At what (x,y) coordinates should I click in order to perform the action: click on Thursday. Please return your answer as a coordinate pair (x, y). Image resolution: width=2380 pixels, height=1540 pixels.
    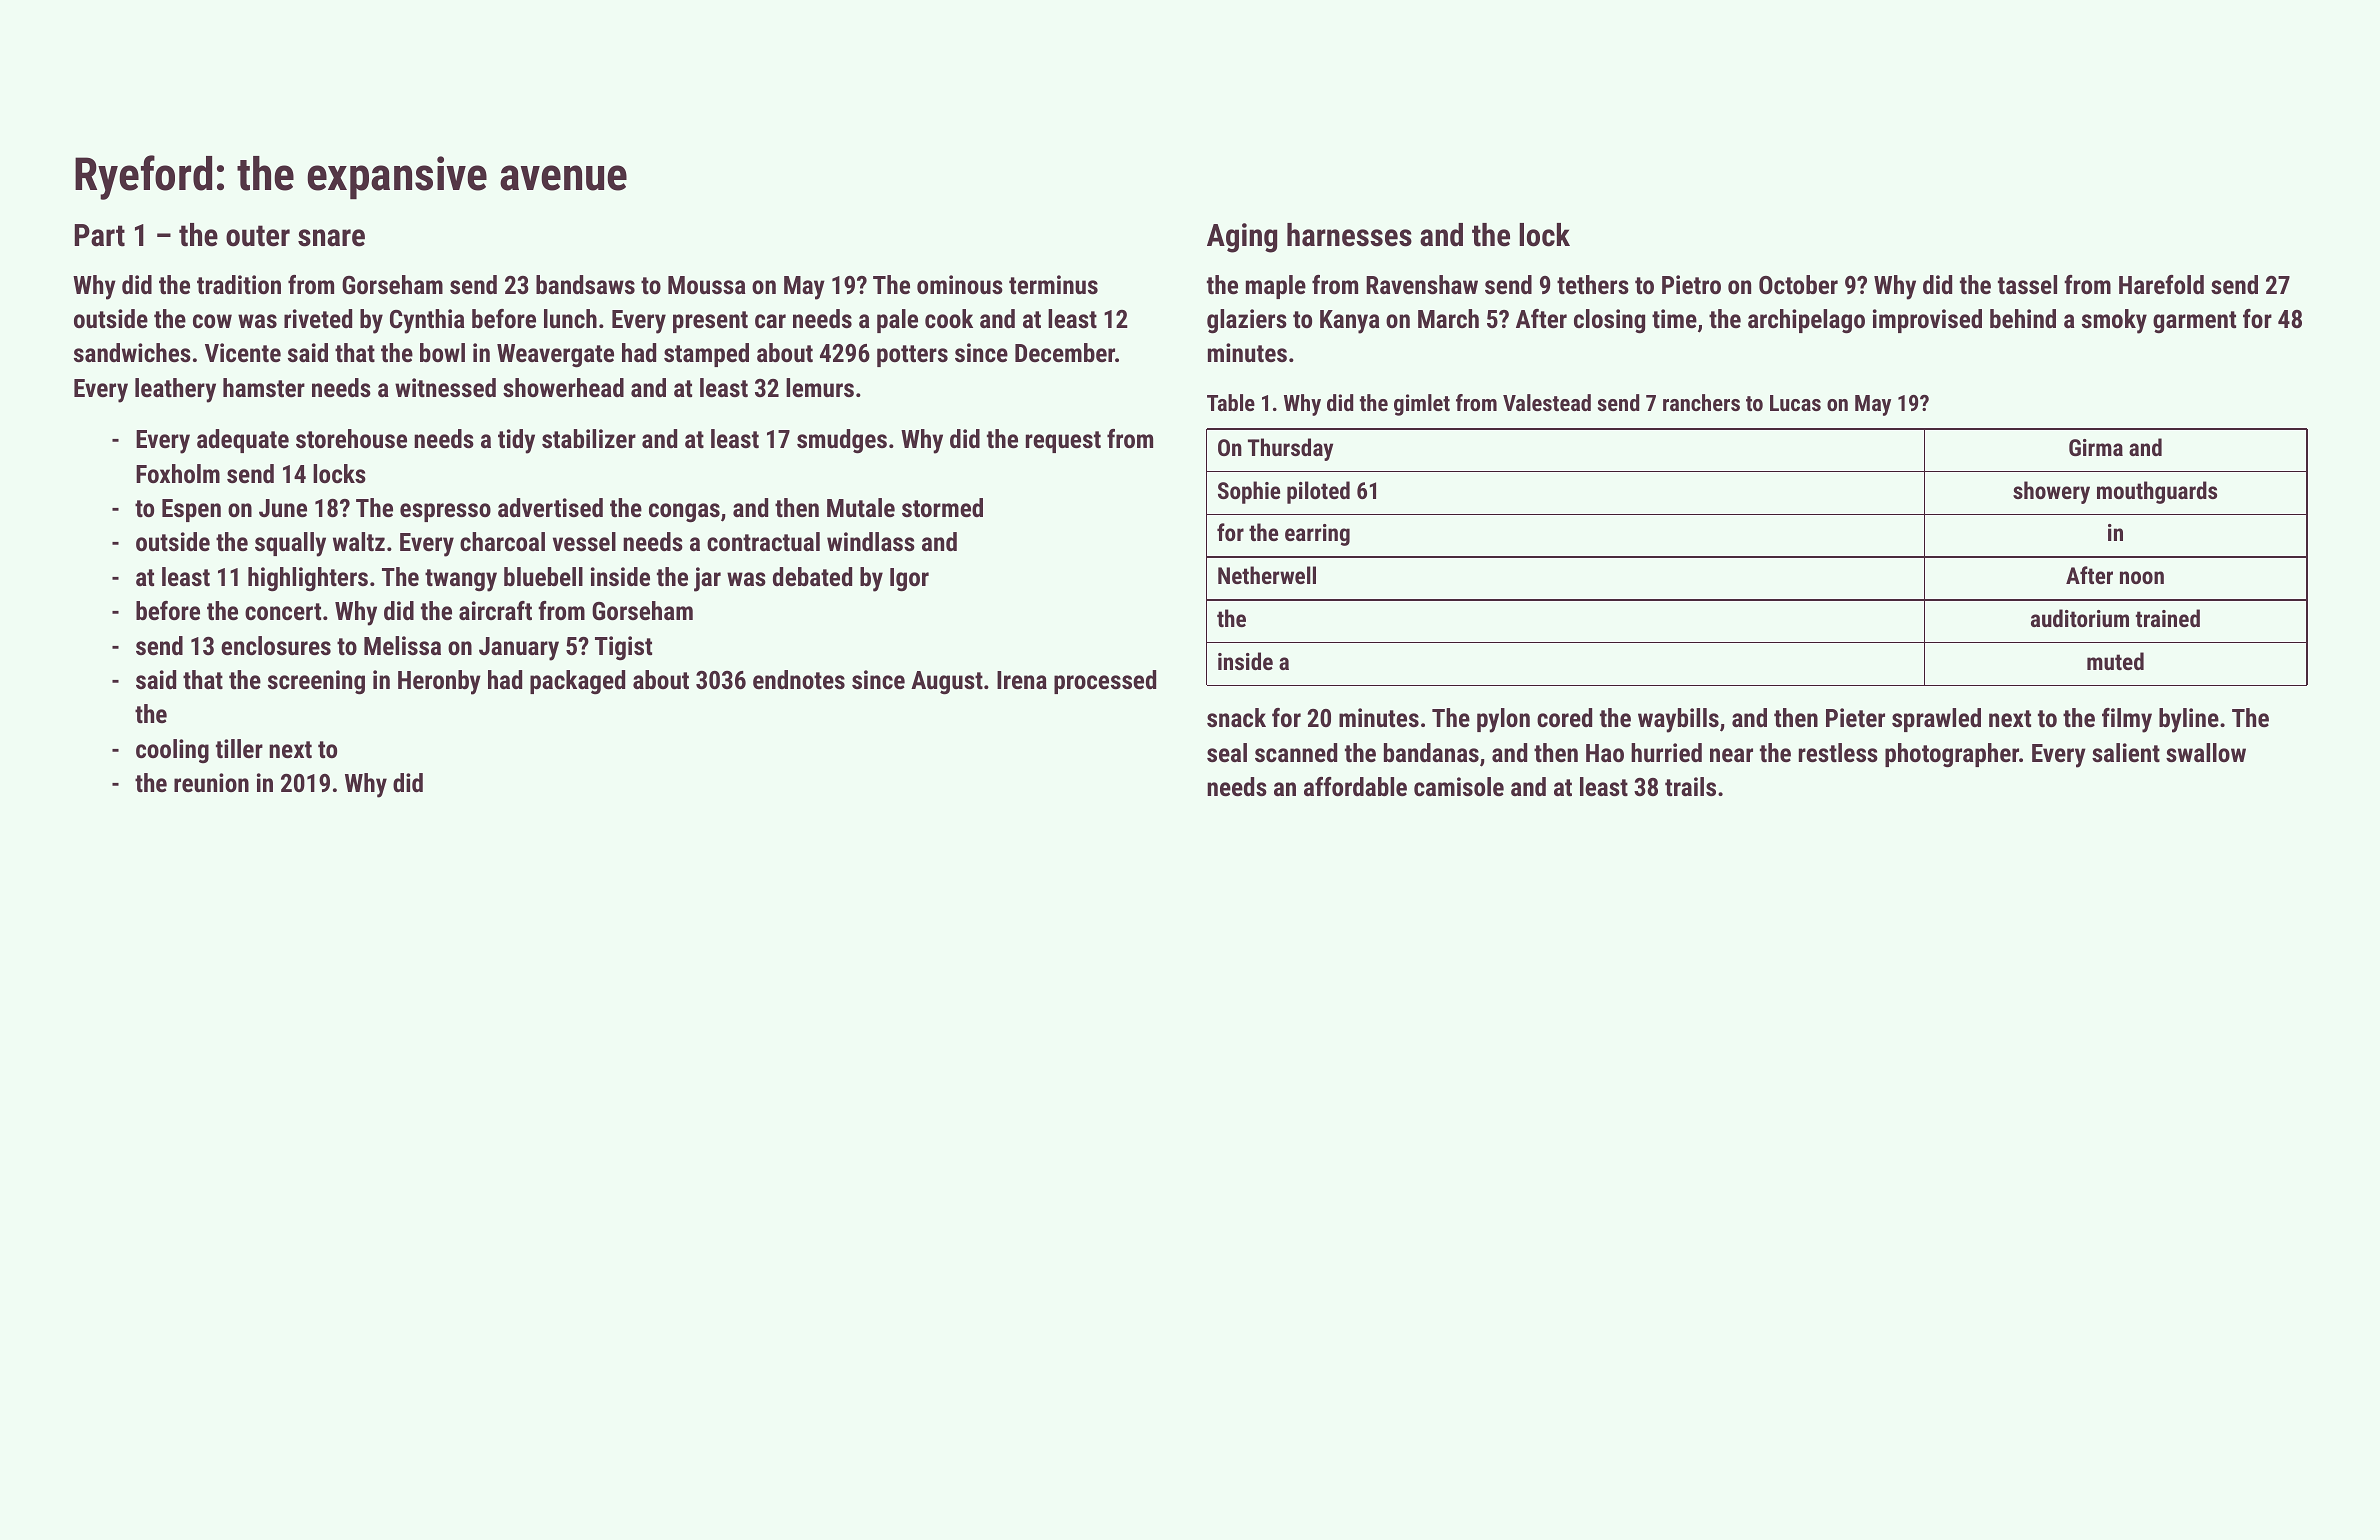
    Looking at the image, I should click on (1290, 449).
